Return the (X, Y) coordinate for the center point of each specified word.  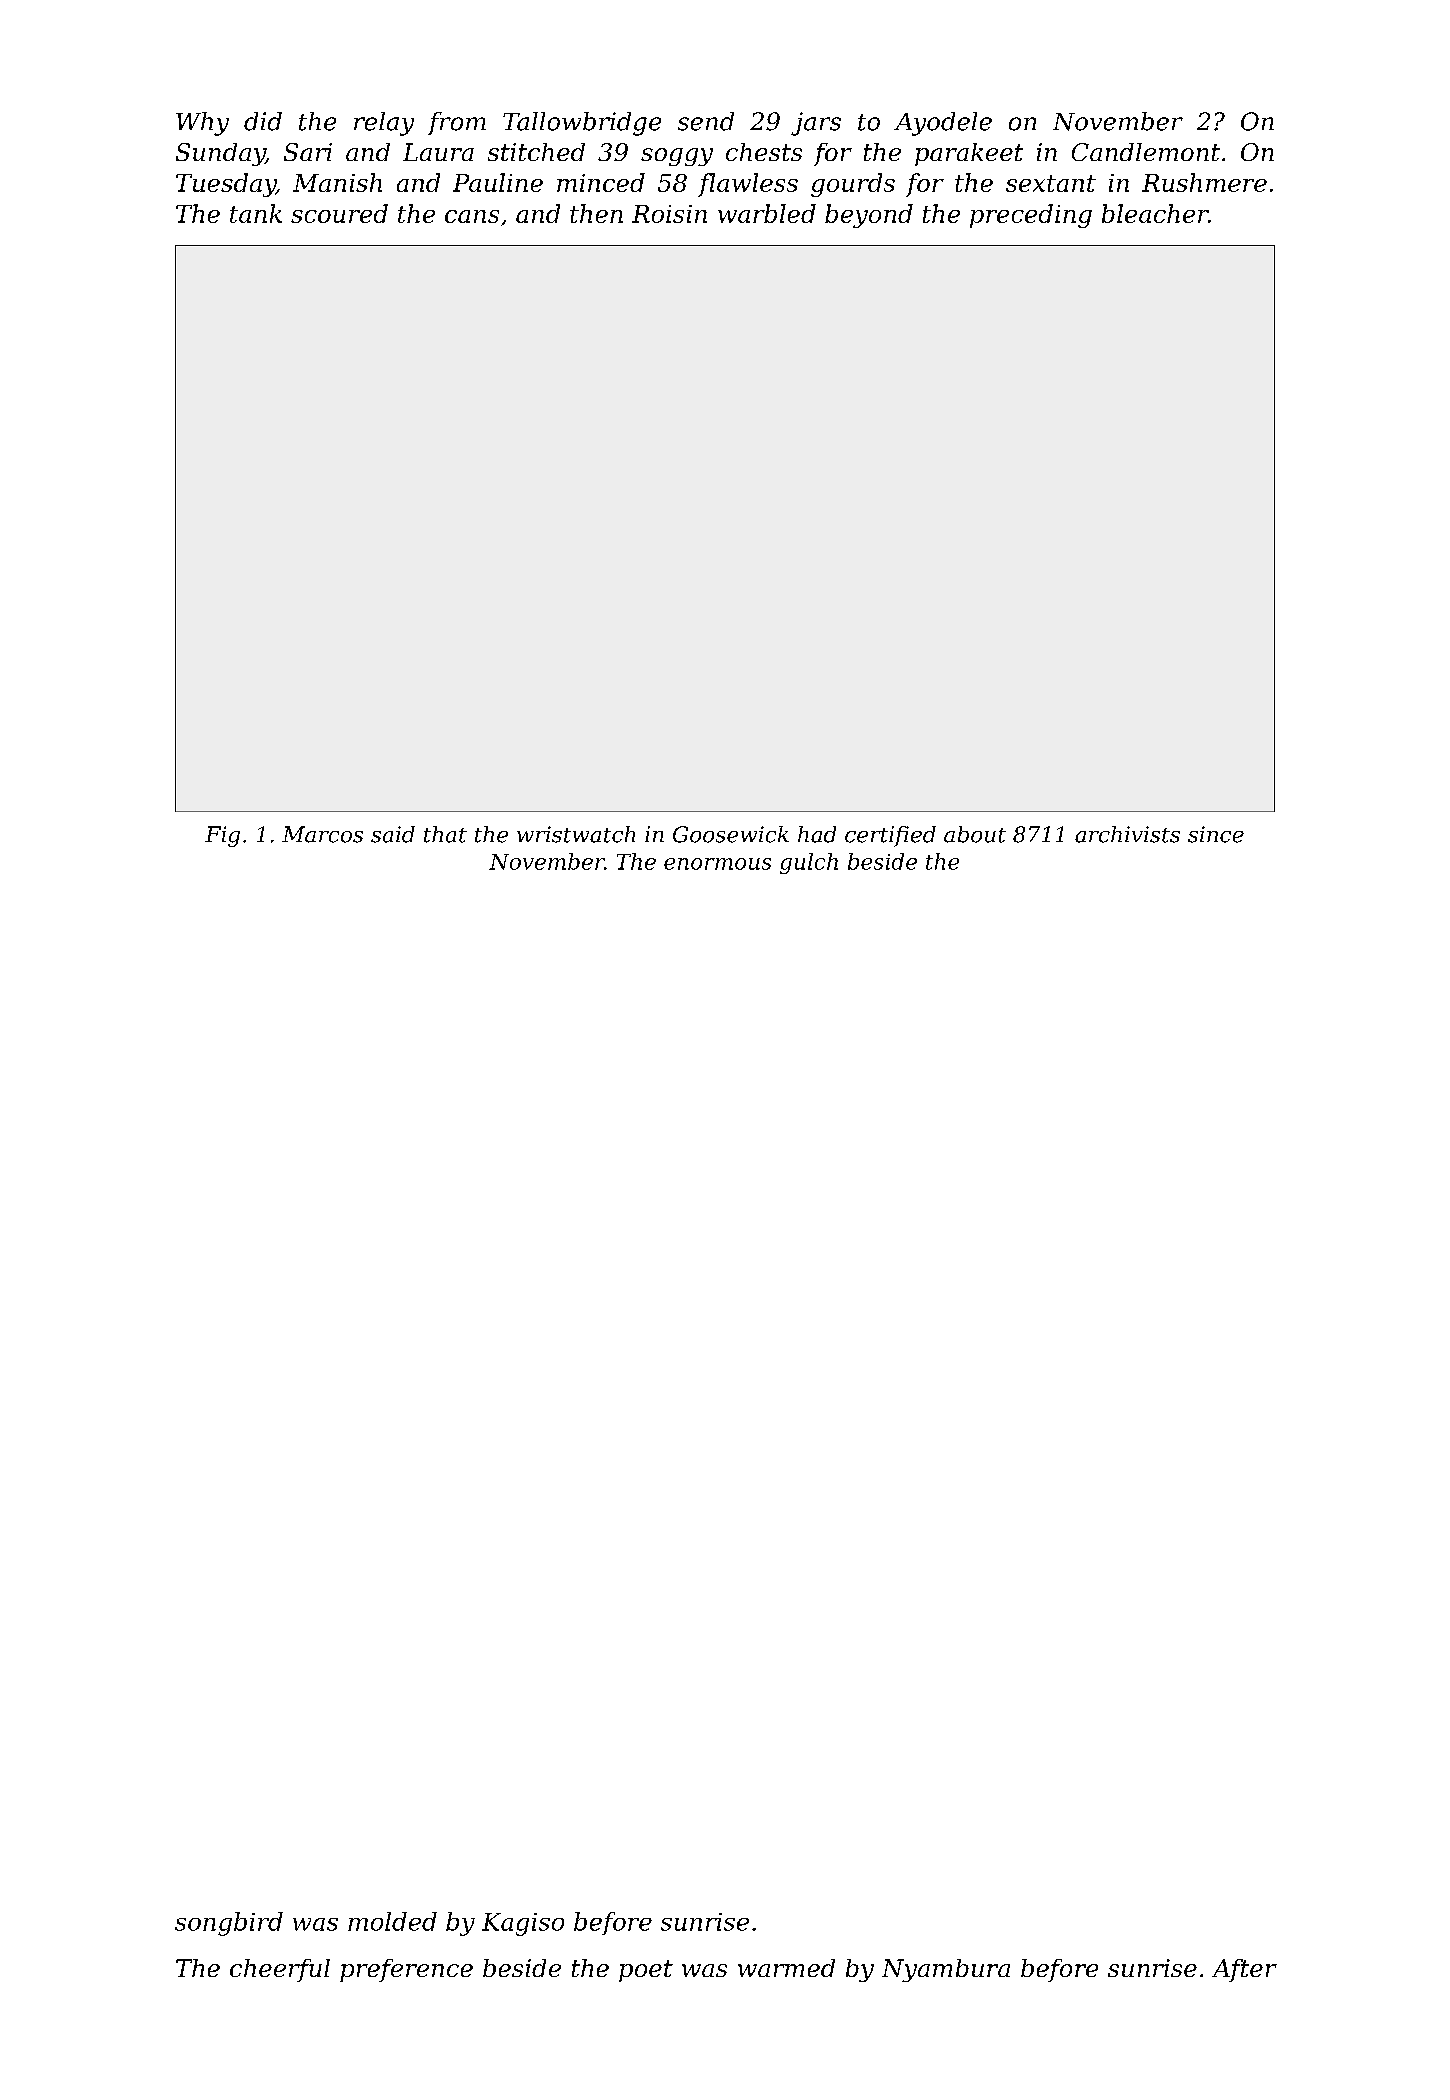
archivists (1127, 834)
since (1216, 834)
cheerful (280, 1970)
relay (384, 124)
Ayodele (943, 124)
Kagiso (523, 1924)
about (975, 834)
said (393, 834)
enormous (717, 864)
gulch (809, 863)
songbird (229, 1924)
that (445, 834)
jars (816, 124)
